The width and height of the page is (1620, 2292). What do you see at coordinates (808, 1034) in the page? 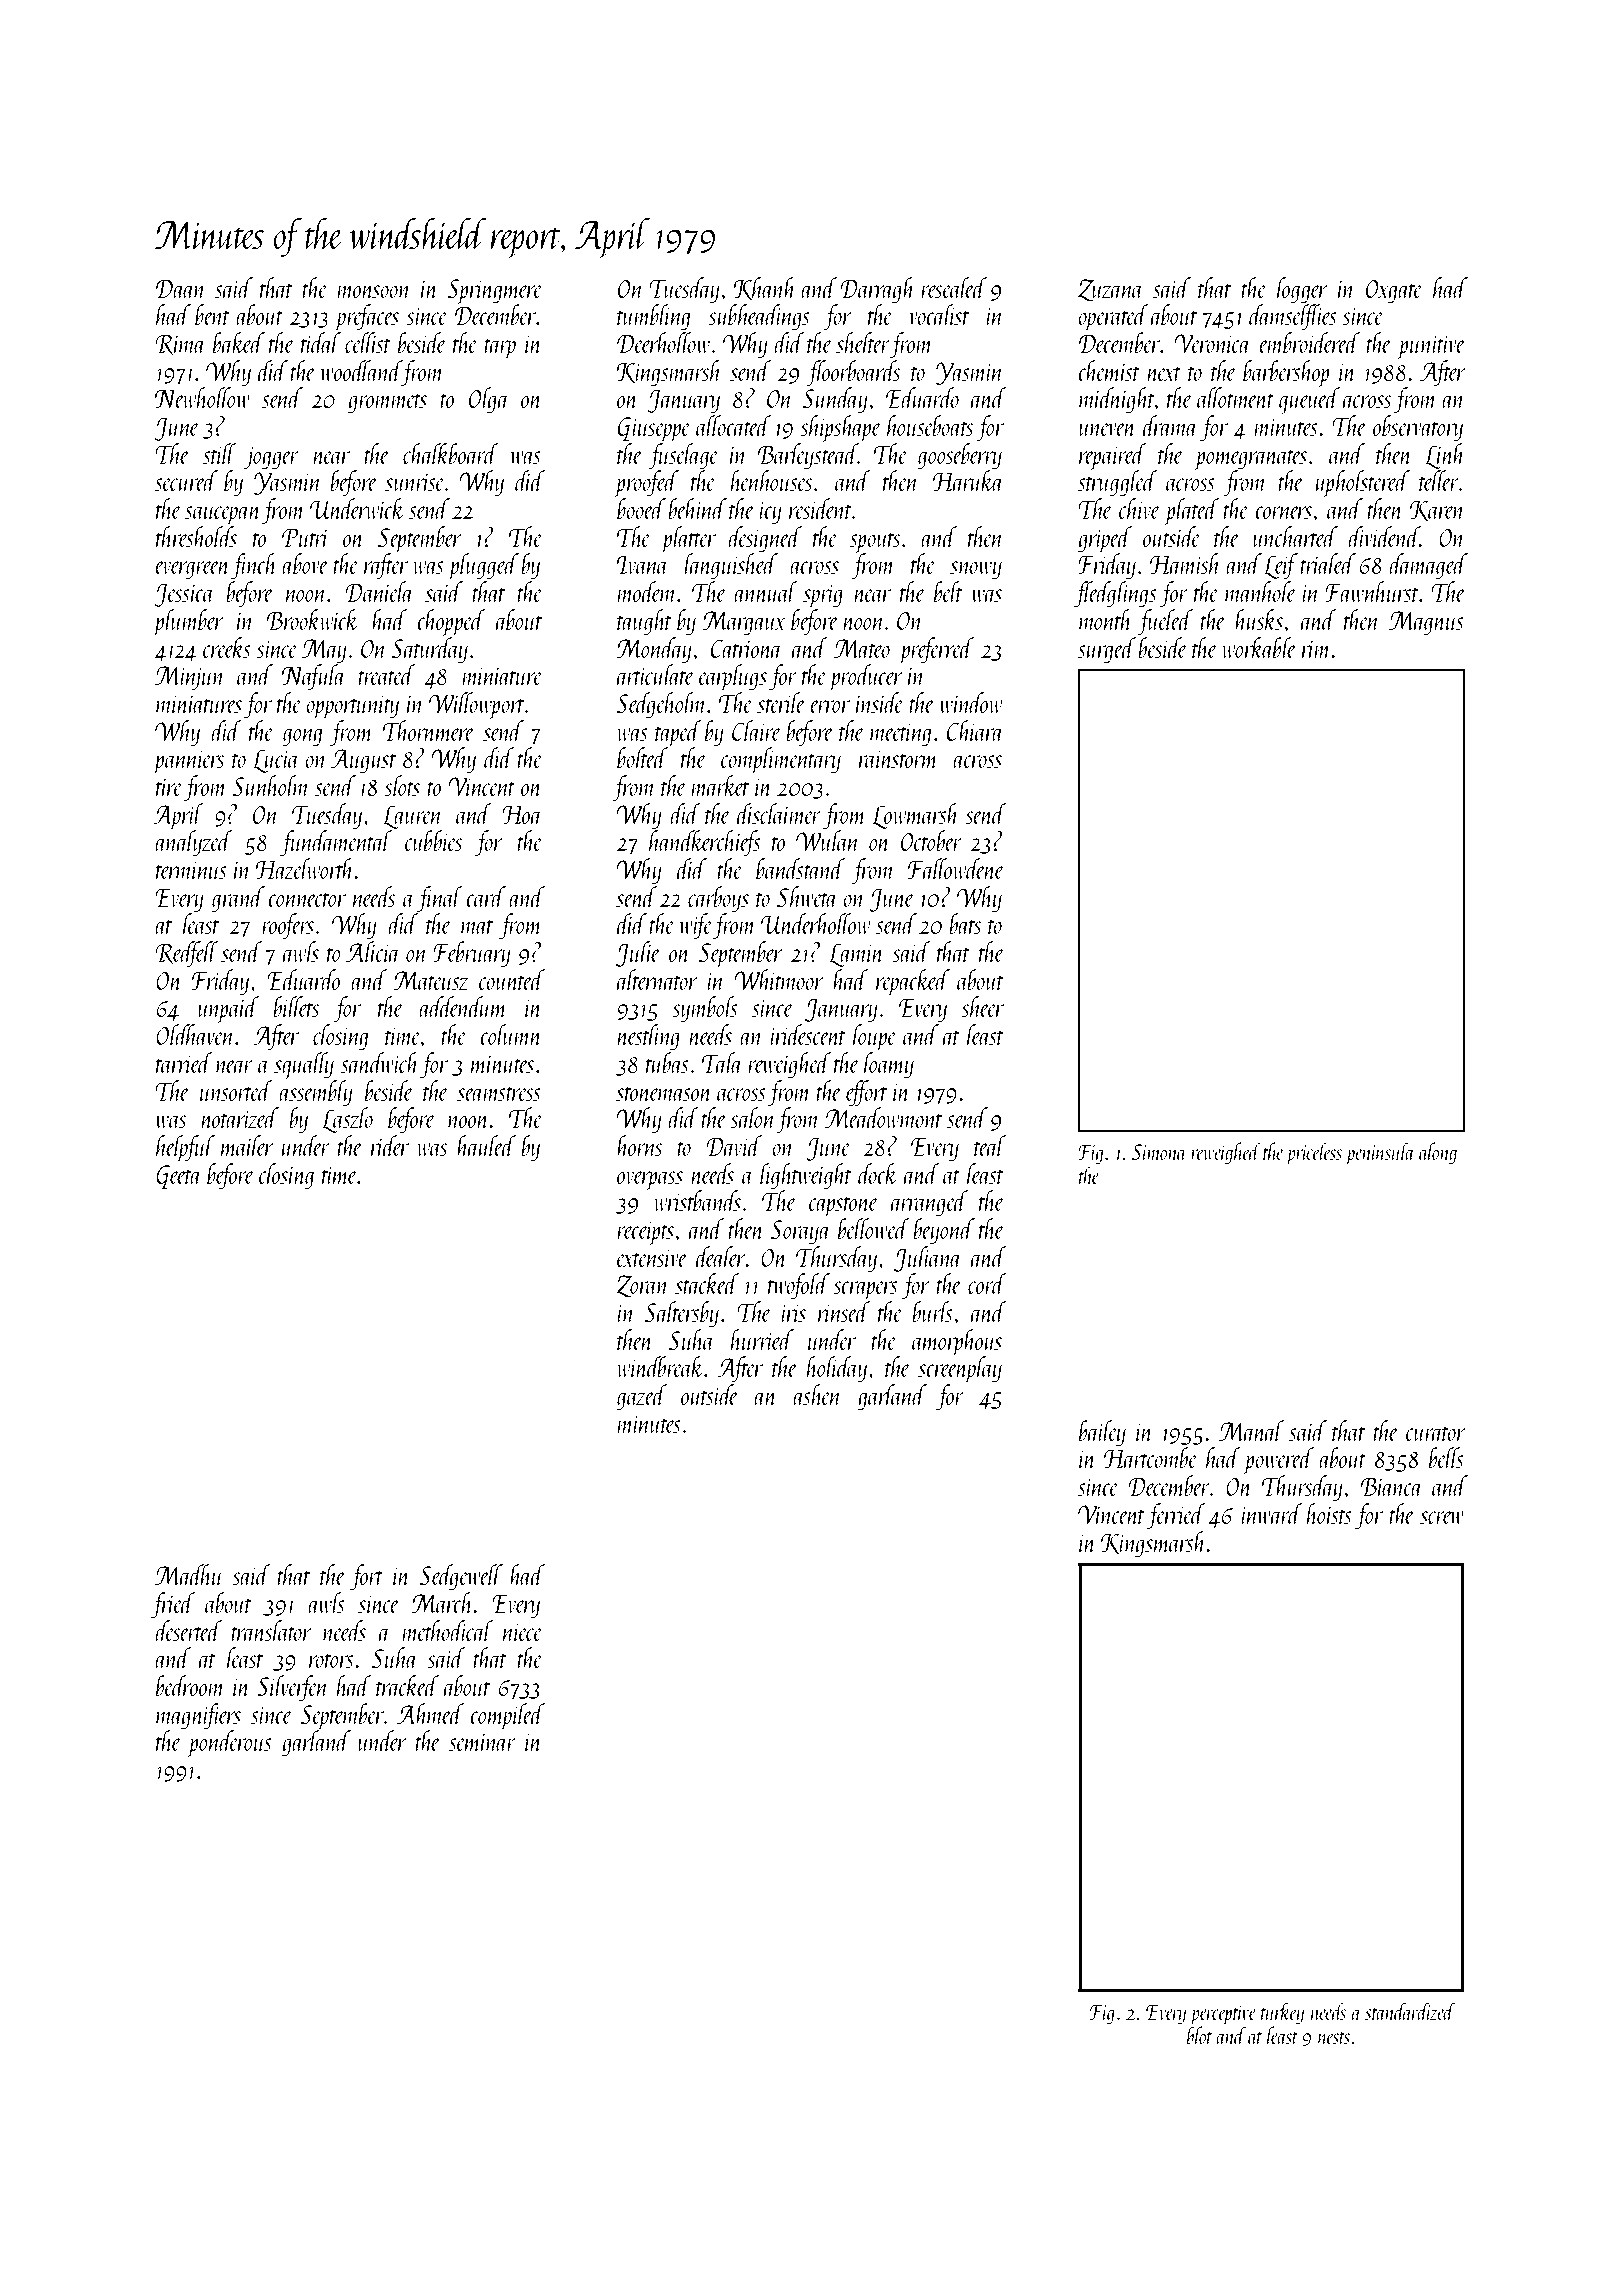
I see `iridescent` at bounding box center [808, 1034].
